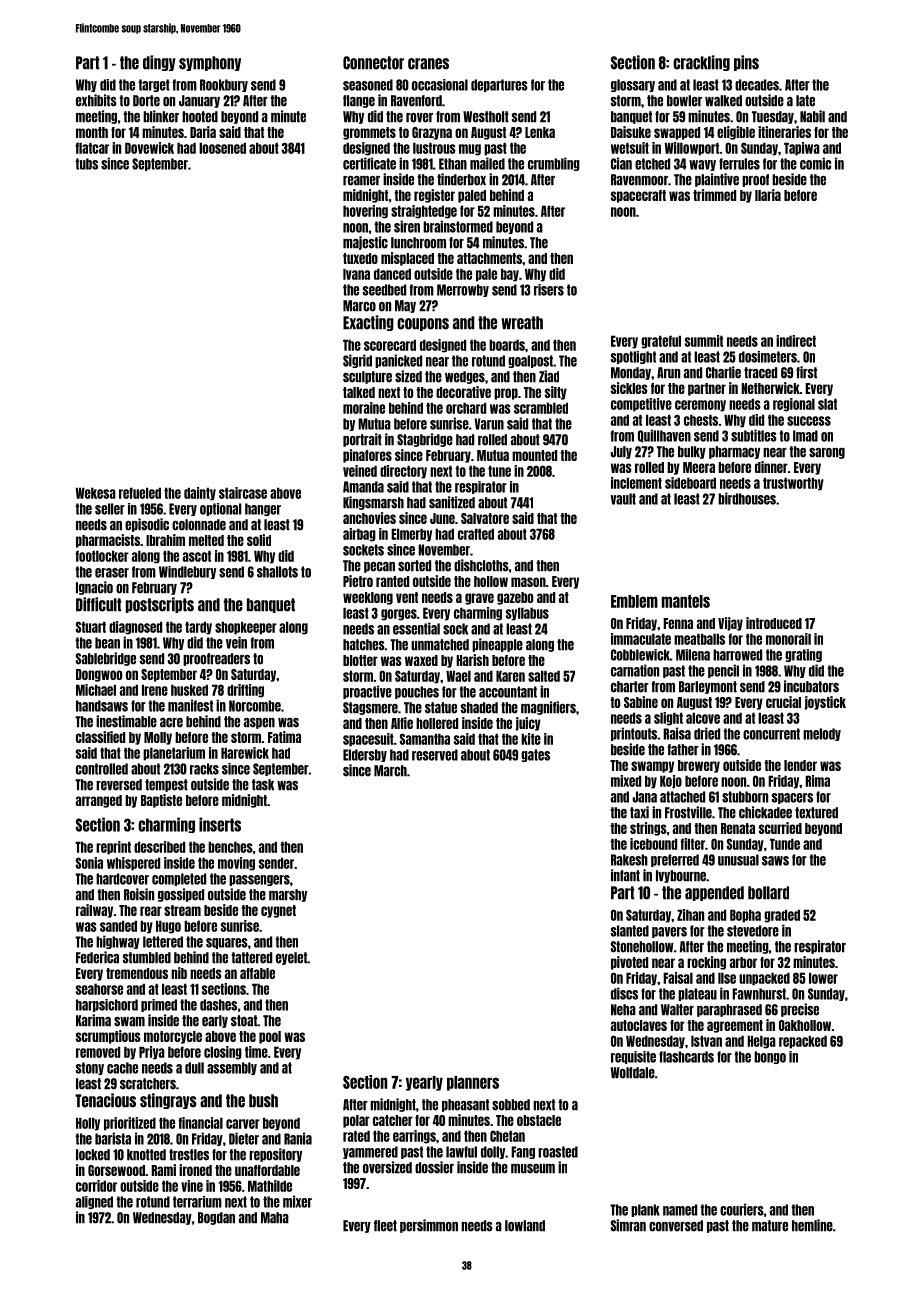  Describe the element at coordinates (116, 1170) in the screenshot. I see `Gorsewood` at that location.
